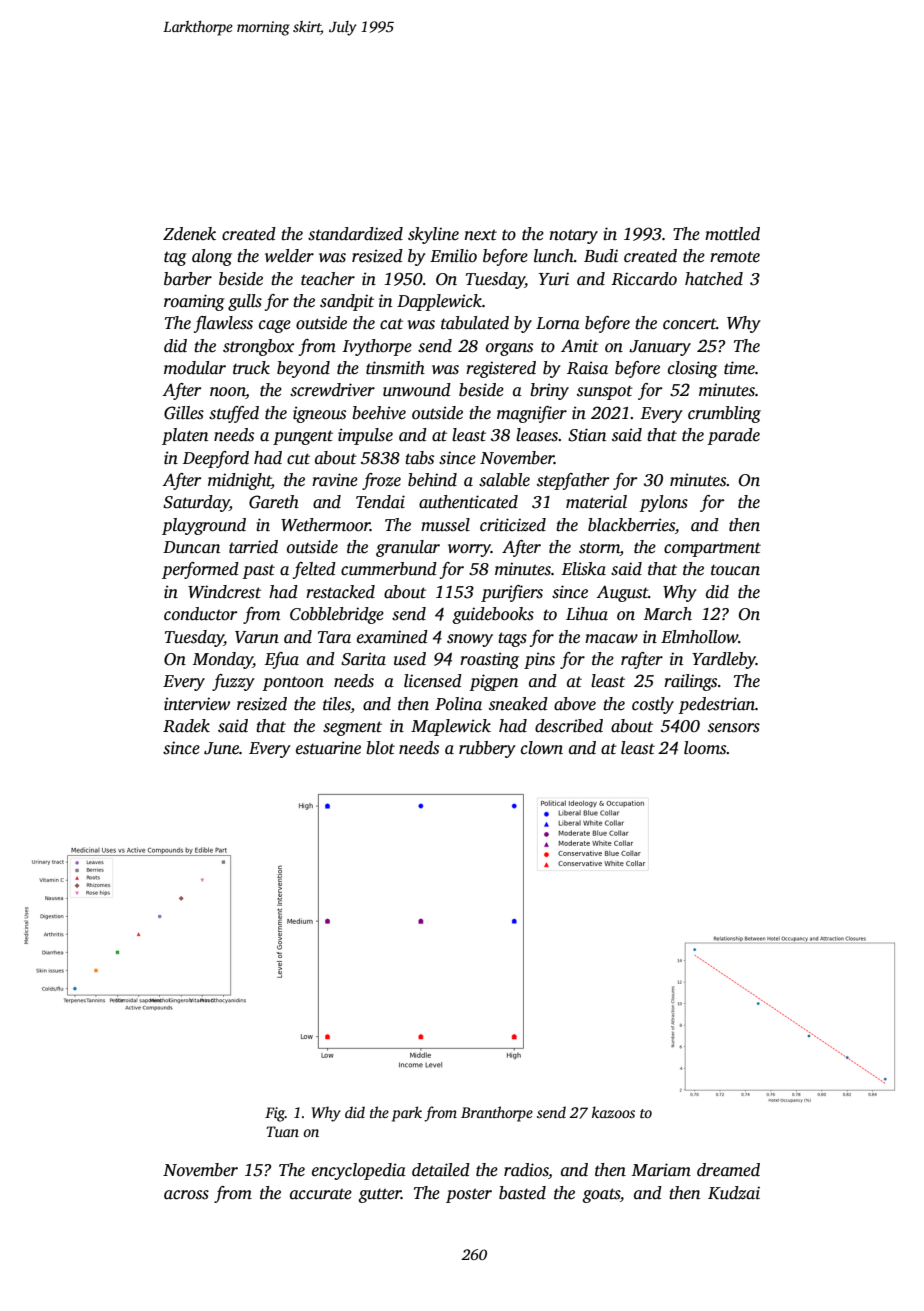 The width and height of the screenshot is (924, 1311). I want to click on Branthorpe, so click(497, 1114).
